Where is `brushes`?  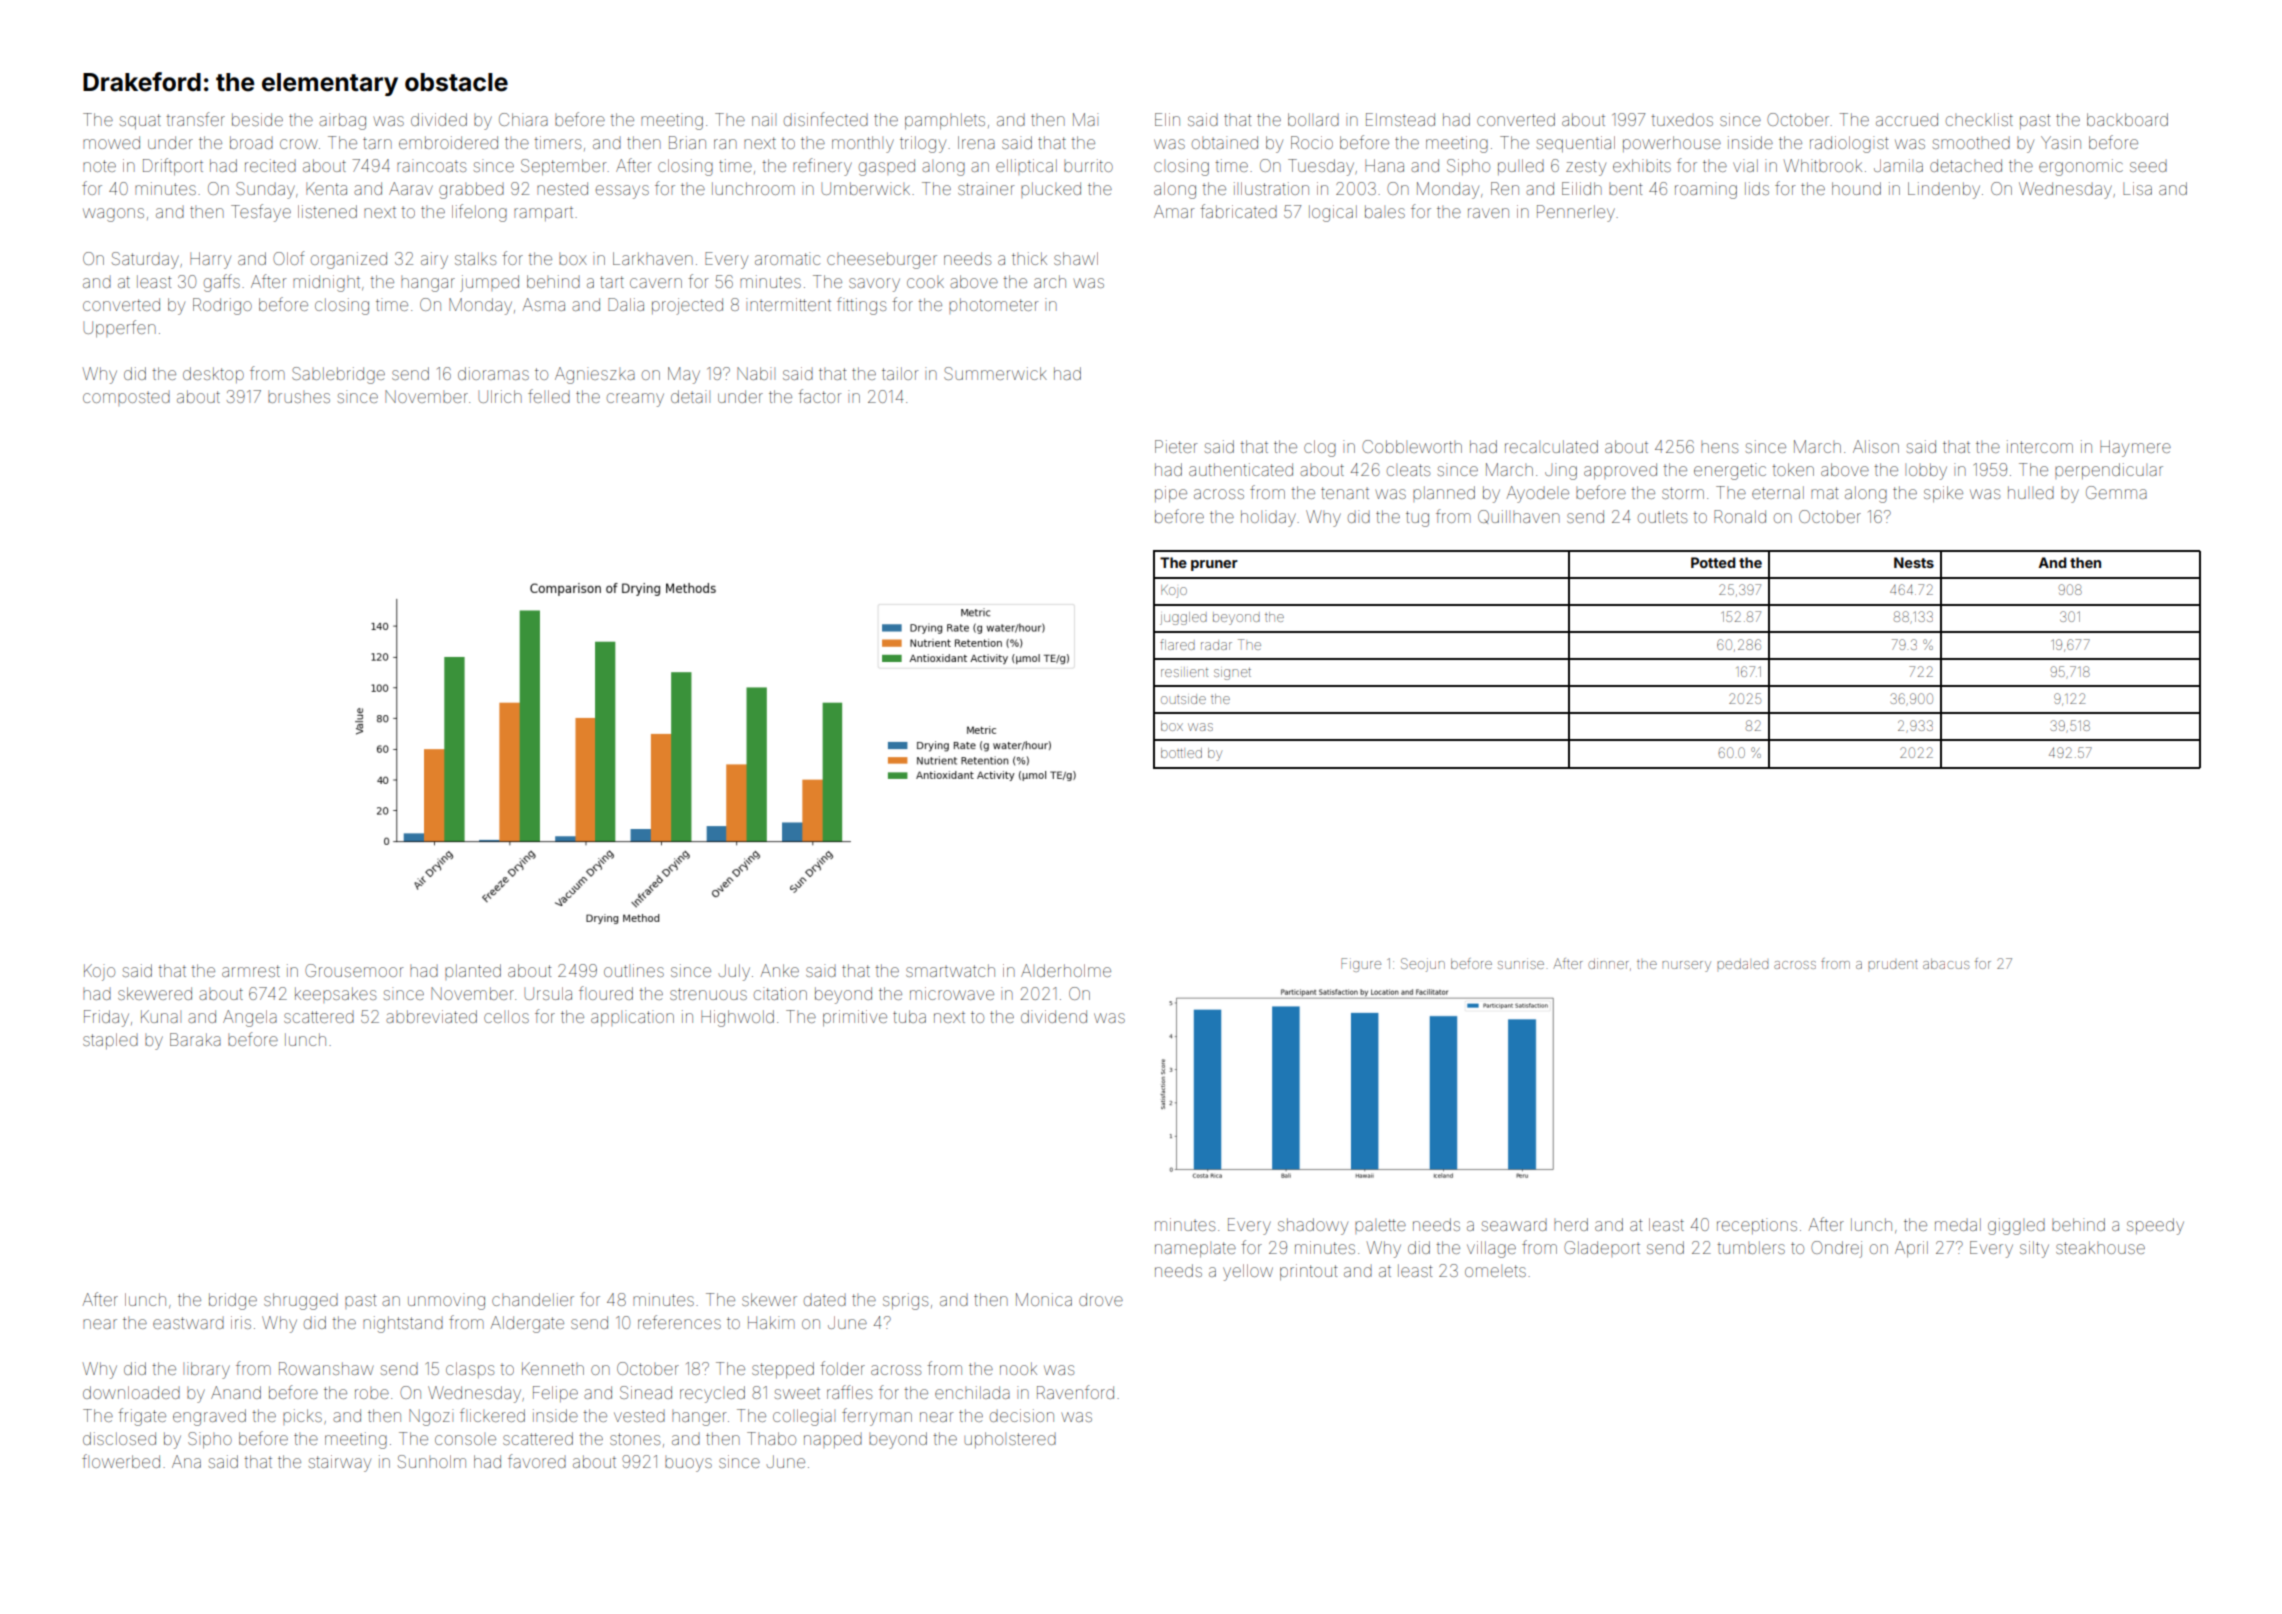 brushes is located at coordinates (299, 398).
